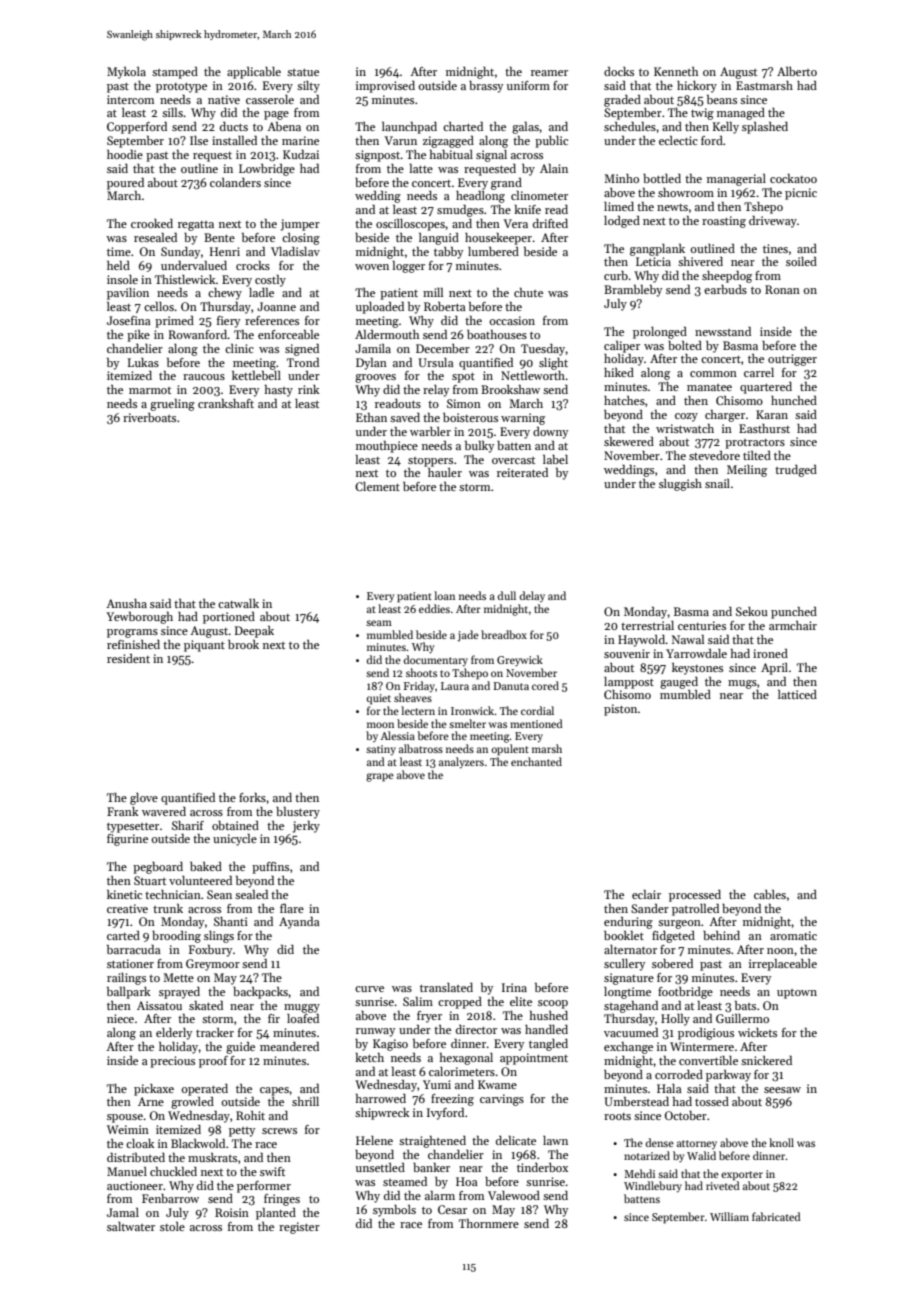  I want to click on housekeeper, so click(498, 239).
